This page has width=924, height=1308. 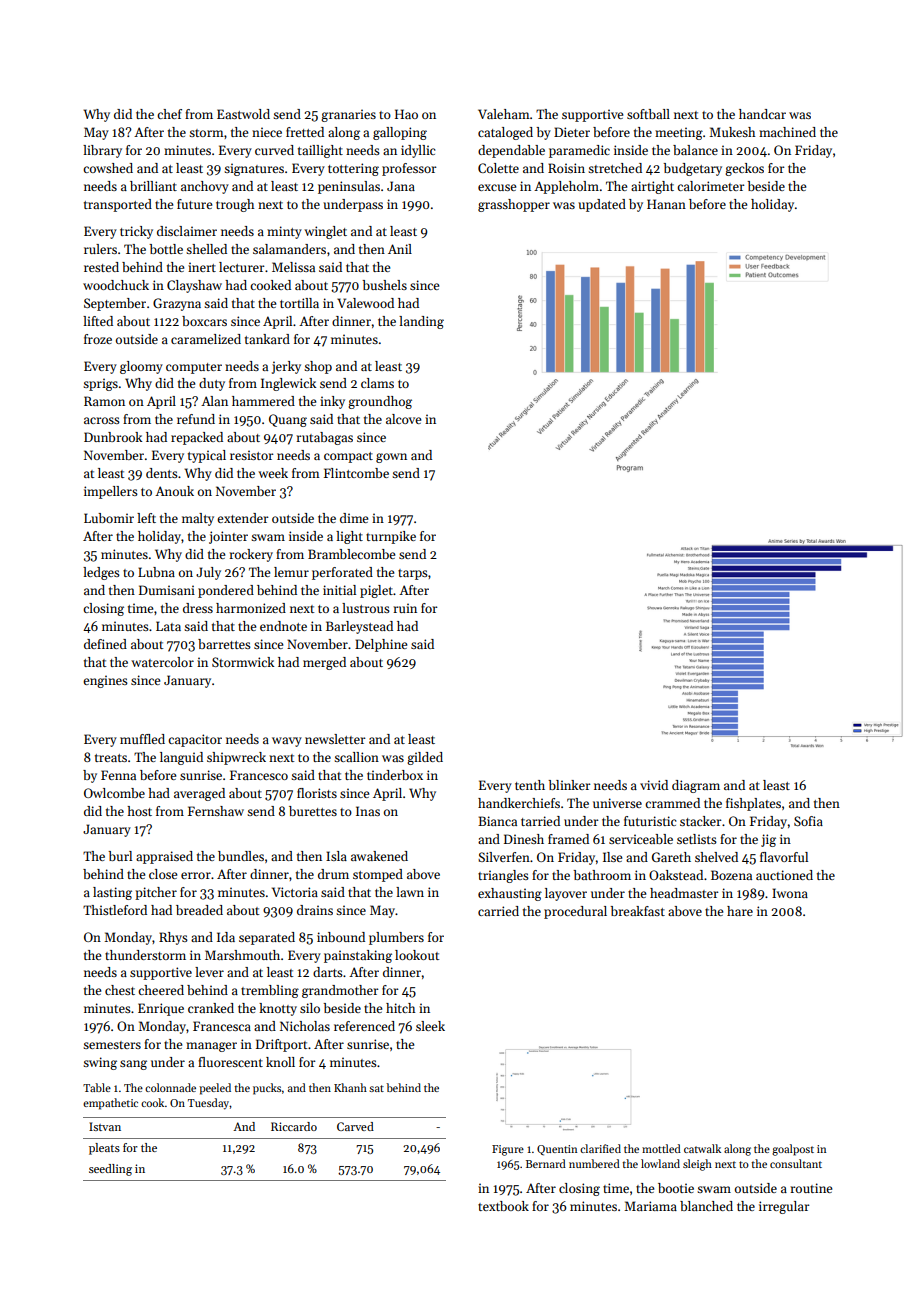 What do you see at coordinates (793, 1150) in the page?
I see `goalpost` at bounding box center [793, 1150].
